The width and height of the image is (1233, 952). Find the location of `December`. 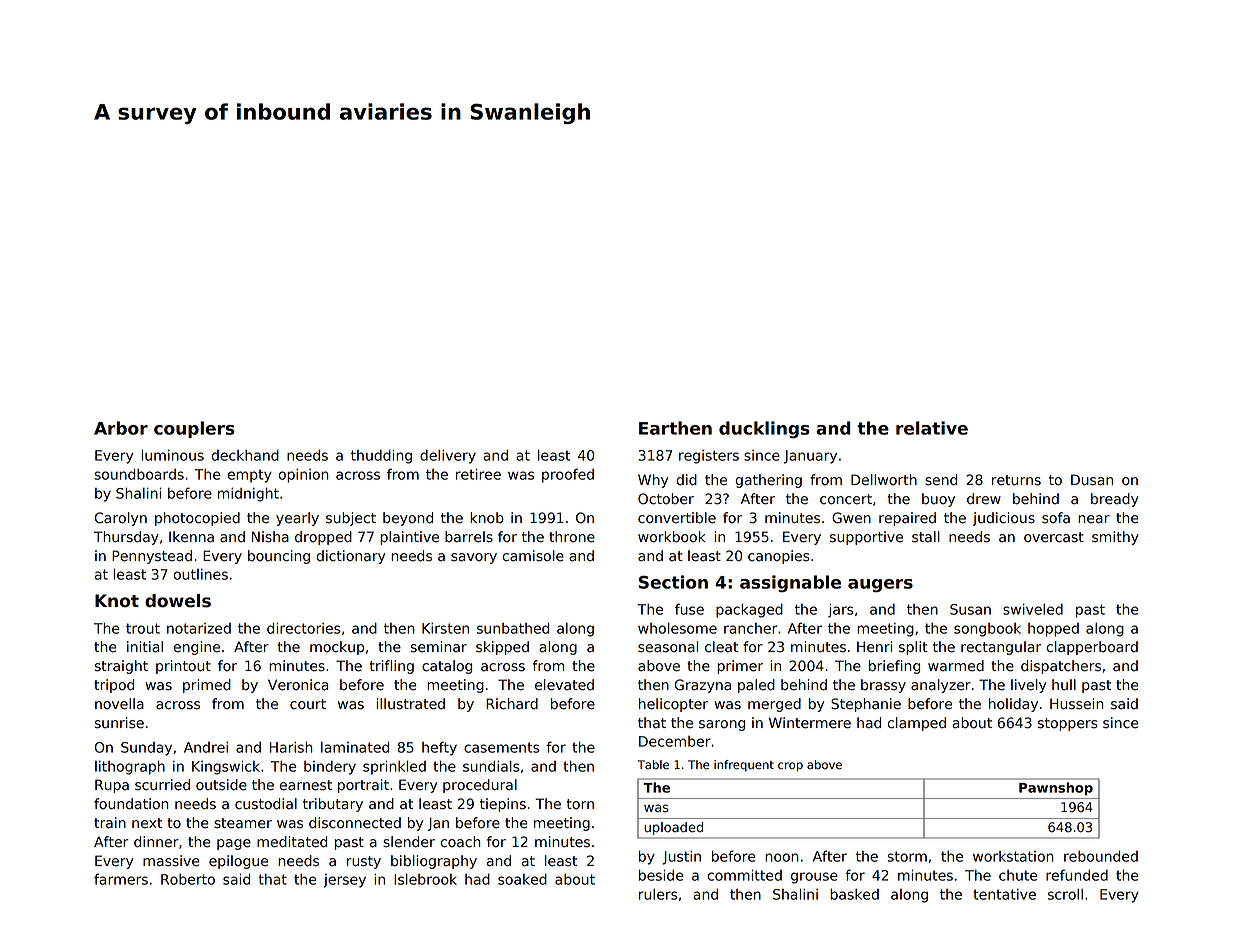

December is located at coordinates (675, 741).
